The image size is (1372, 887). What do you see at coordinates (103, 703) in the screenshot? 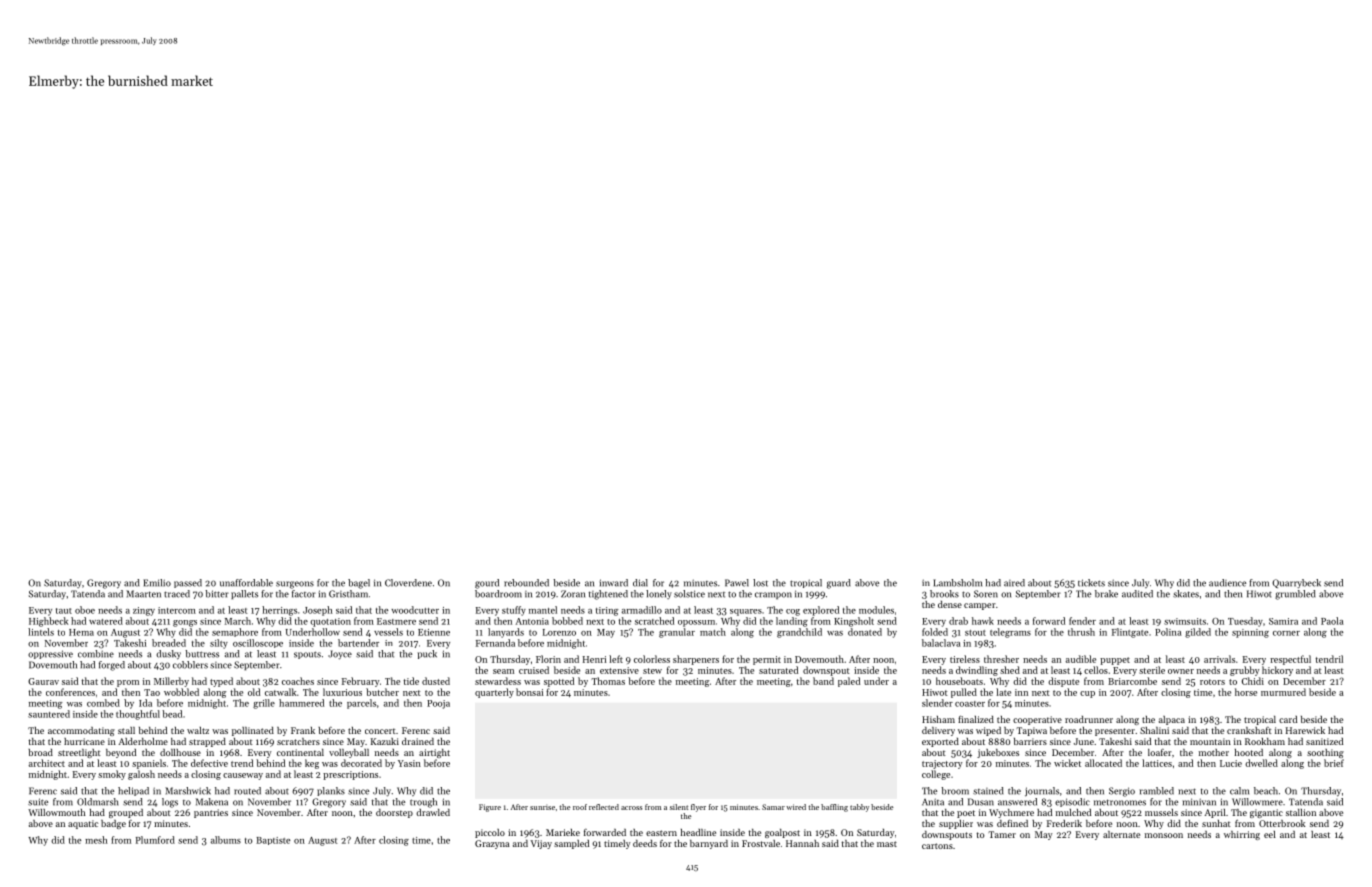
I see `combed` at bounding box center [103, 703].
